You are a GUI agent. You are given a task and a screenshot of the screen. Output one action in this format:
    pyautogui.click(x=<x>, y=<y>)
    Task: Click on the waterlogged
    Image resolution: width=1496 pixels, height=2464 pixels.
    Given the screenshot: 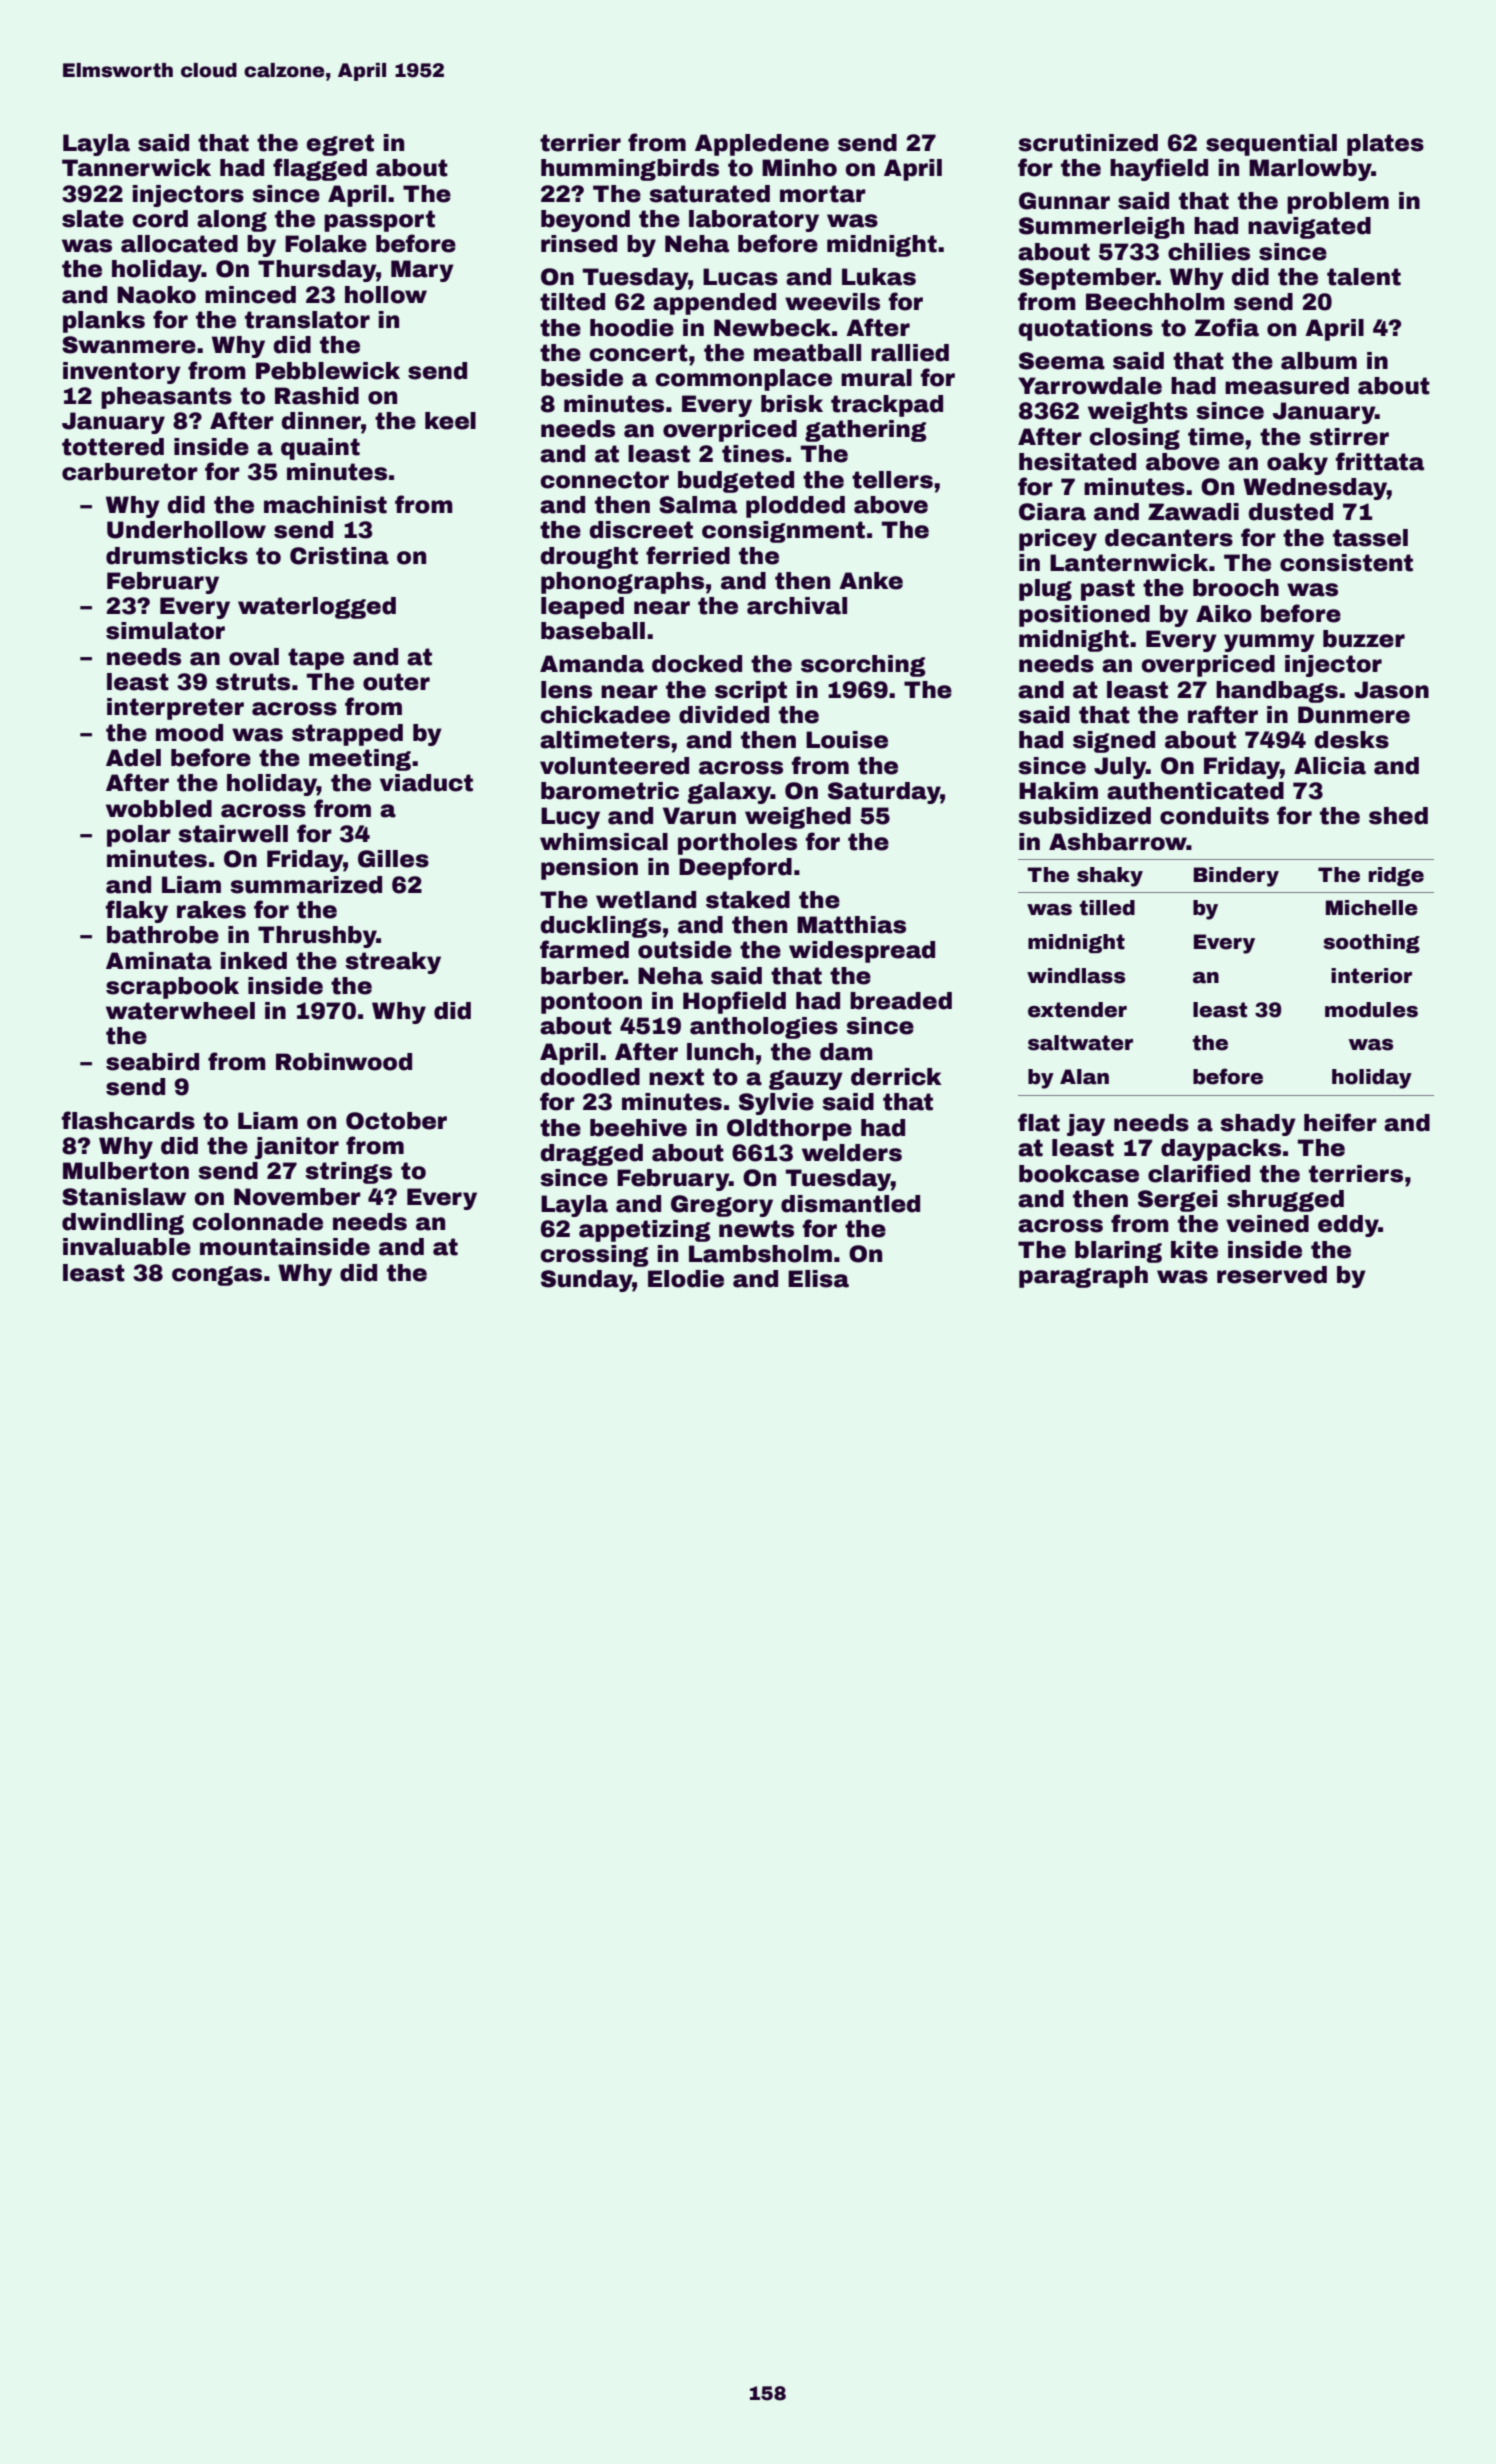 What is the action you would take?
    pyautogui.click(x=317, y=608)
